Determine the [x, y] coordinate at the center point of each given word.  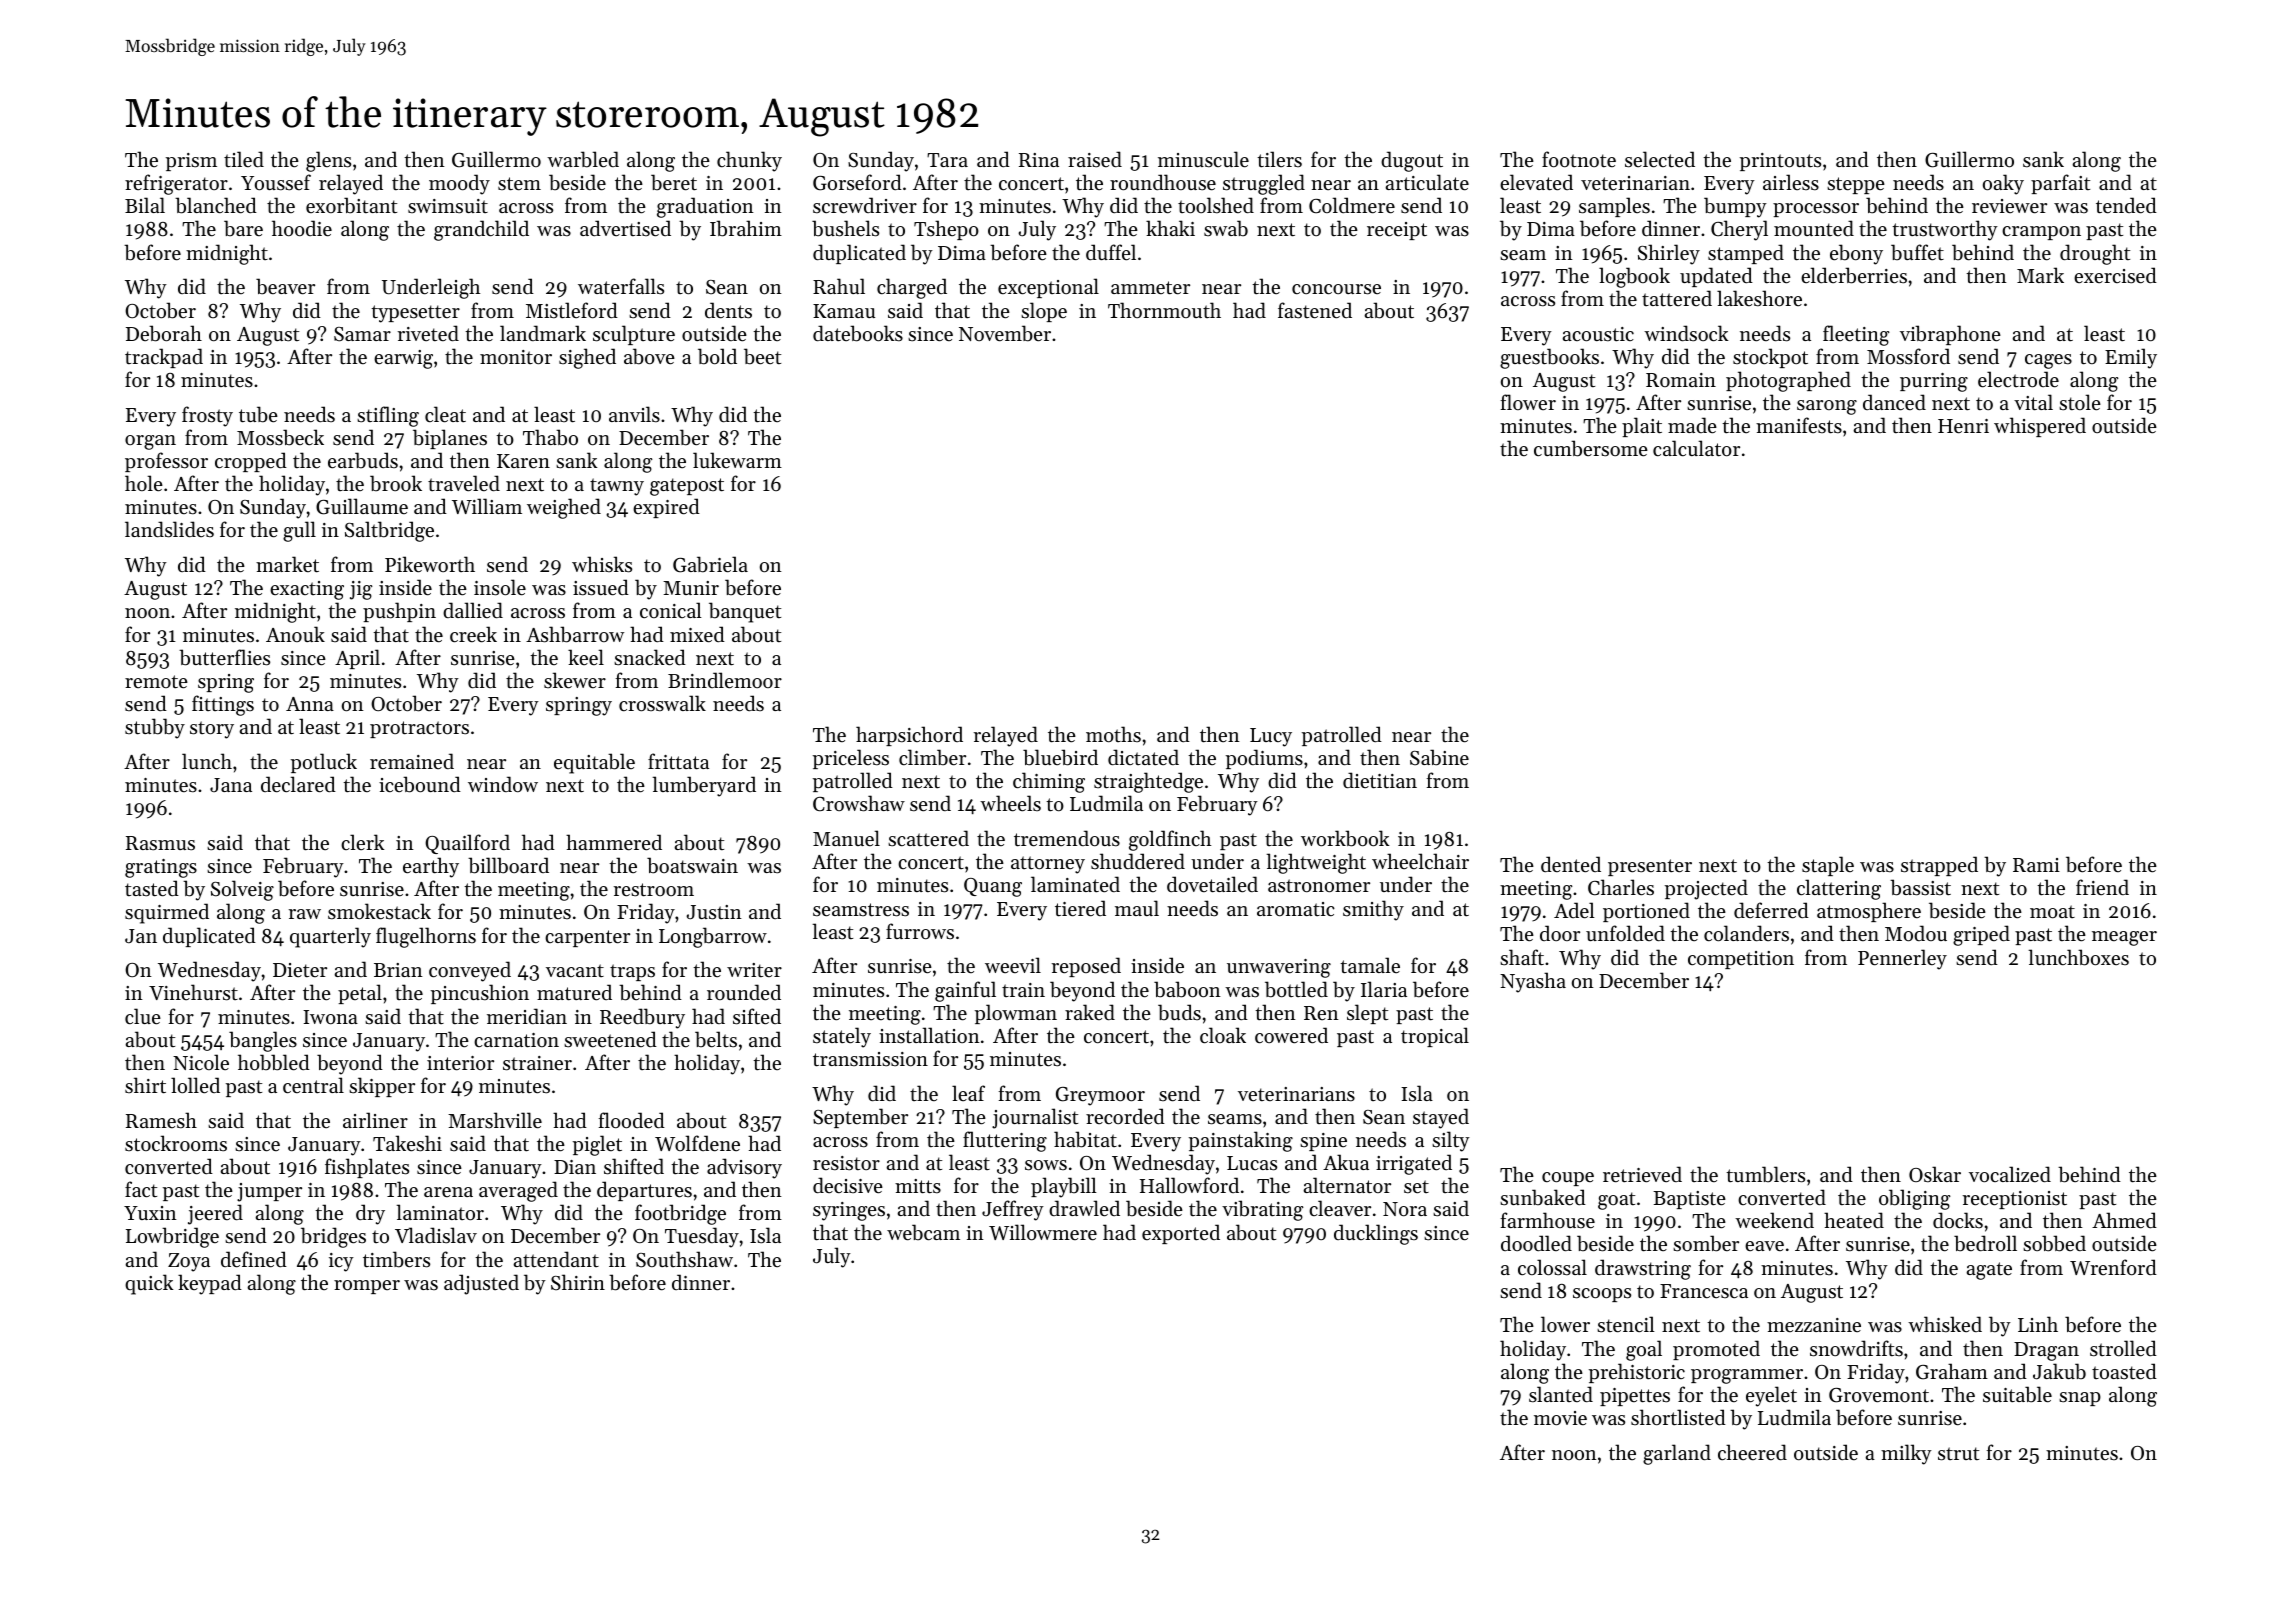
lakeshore [1759, 298]
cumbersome [1591, 448]
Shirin [578, 1282]
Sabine [1439, 757]
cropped [251, 462]
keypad [210, 1284]
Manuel [846, 838]
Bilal [145, 205]
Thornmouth [1164, 310]
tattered [1677, 298]
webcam [923, 1232]
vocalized [2010, 1174]
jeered [215, 1214]
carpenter [587, 938]
